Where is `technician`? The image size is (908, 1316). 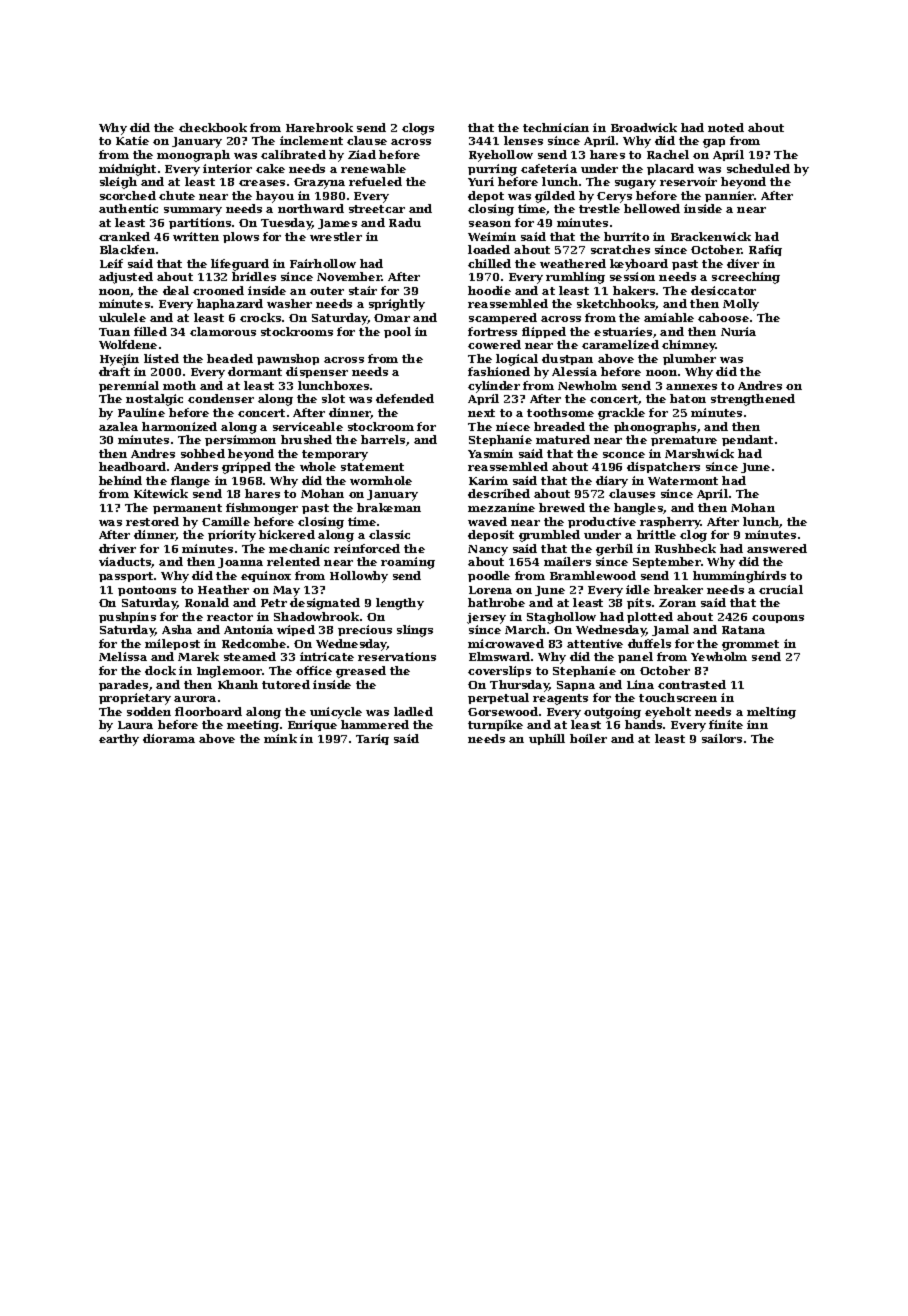 technician is located at coordinates (556, 127).
